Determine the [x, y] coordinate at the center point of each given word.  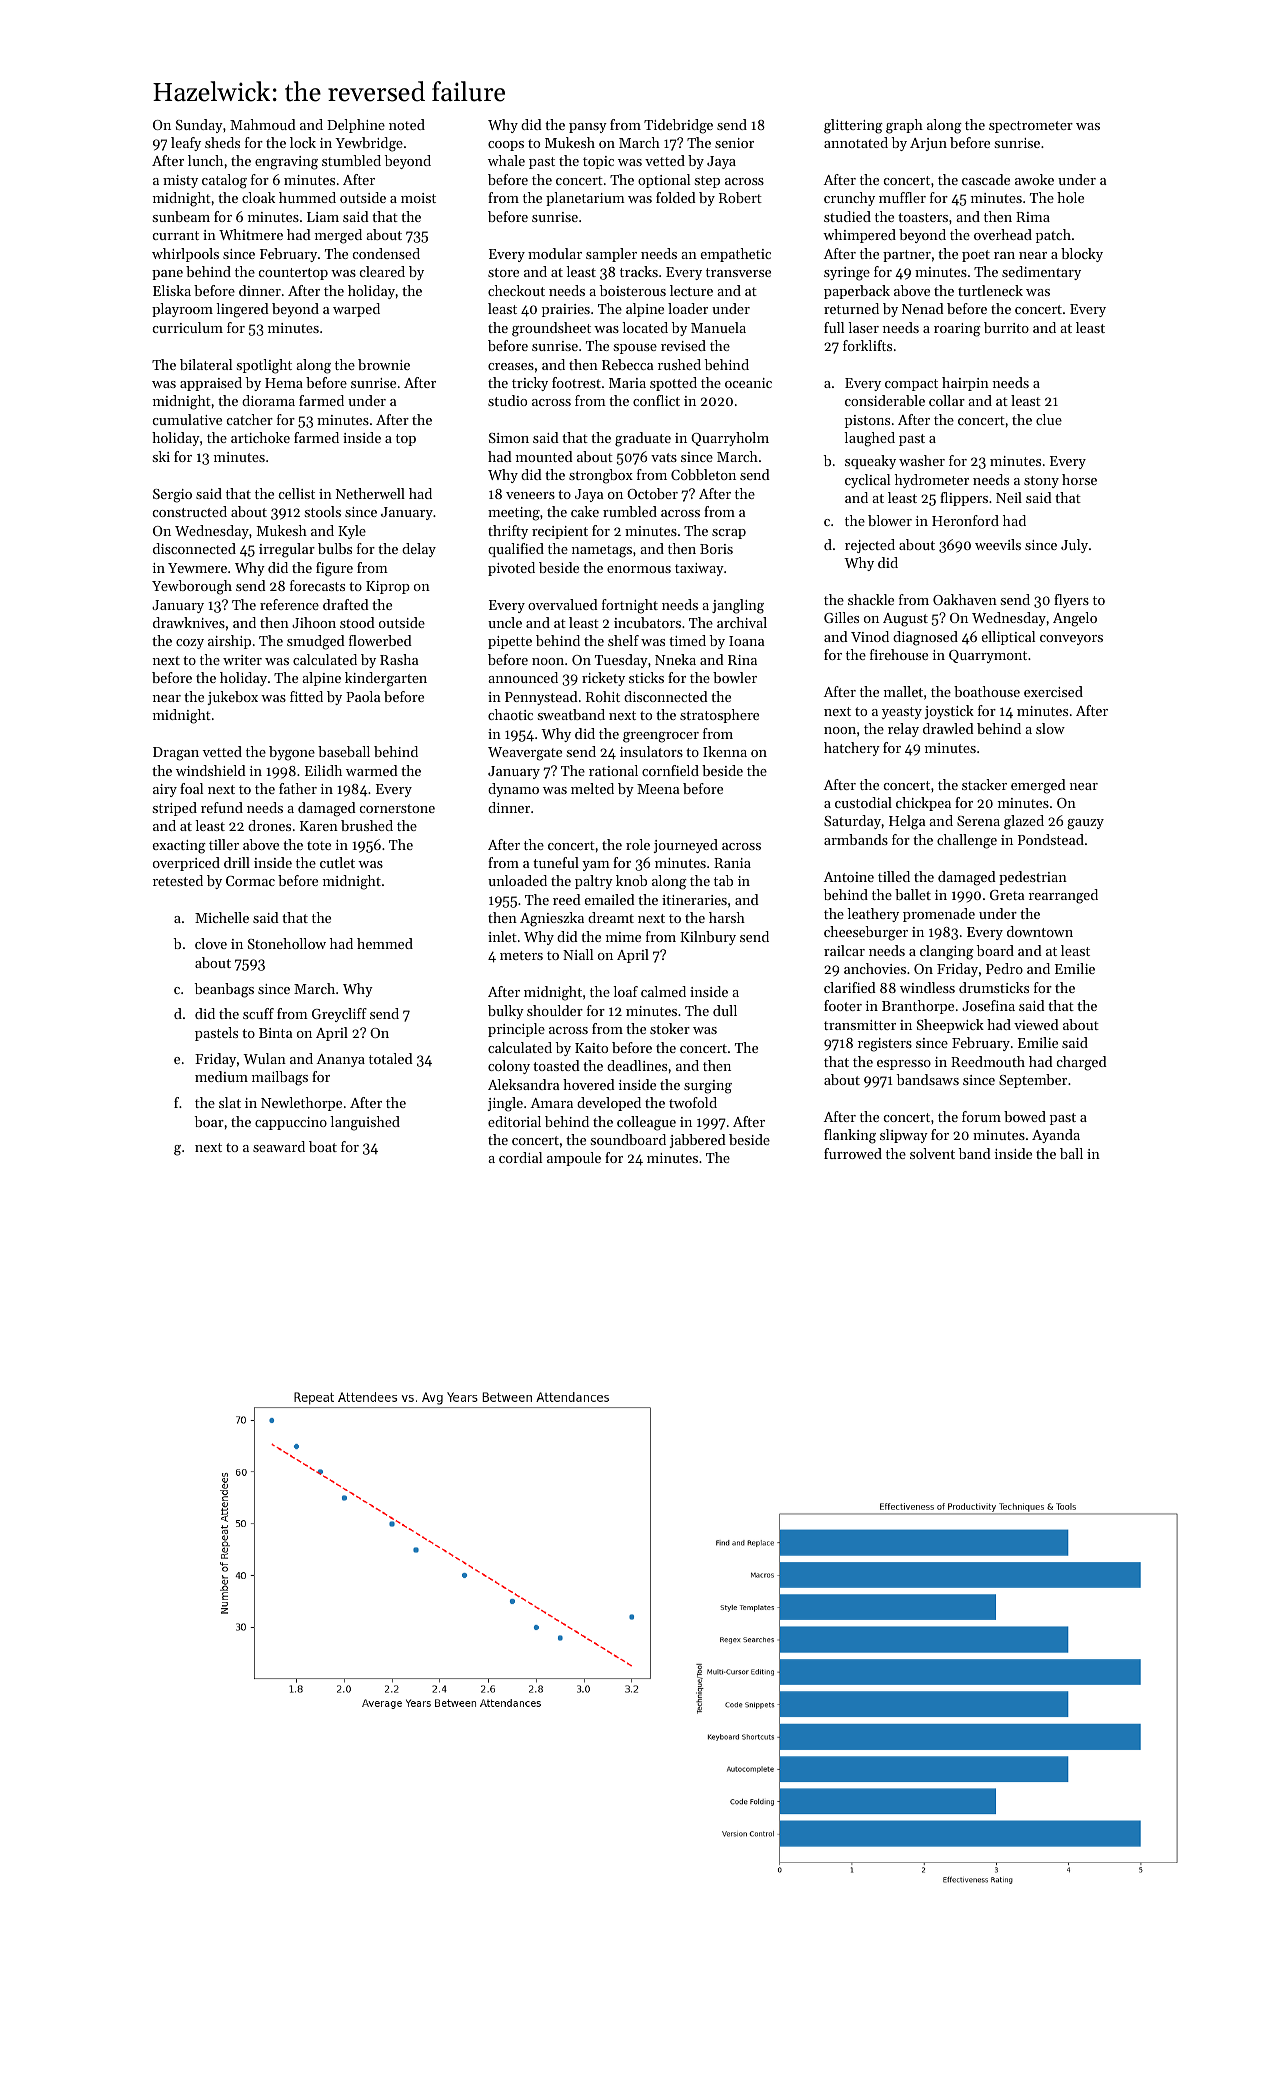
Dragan [176, 754]
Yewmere [197, 568]
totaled [391, 1058]
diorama [268, 400]
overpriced [186, 864]
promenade [939, 915]
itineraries [694, 900]
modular [555, 253]
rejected [870, 546]
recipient [560, 532]
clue [1049, 419]
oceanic [748, 383]
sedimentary [1041, 273]
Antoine [849, 877]
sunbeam [181, 216]
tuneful [556, 862]
